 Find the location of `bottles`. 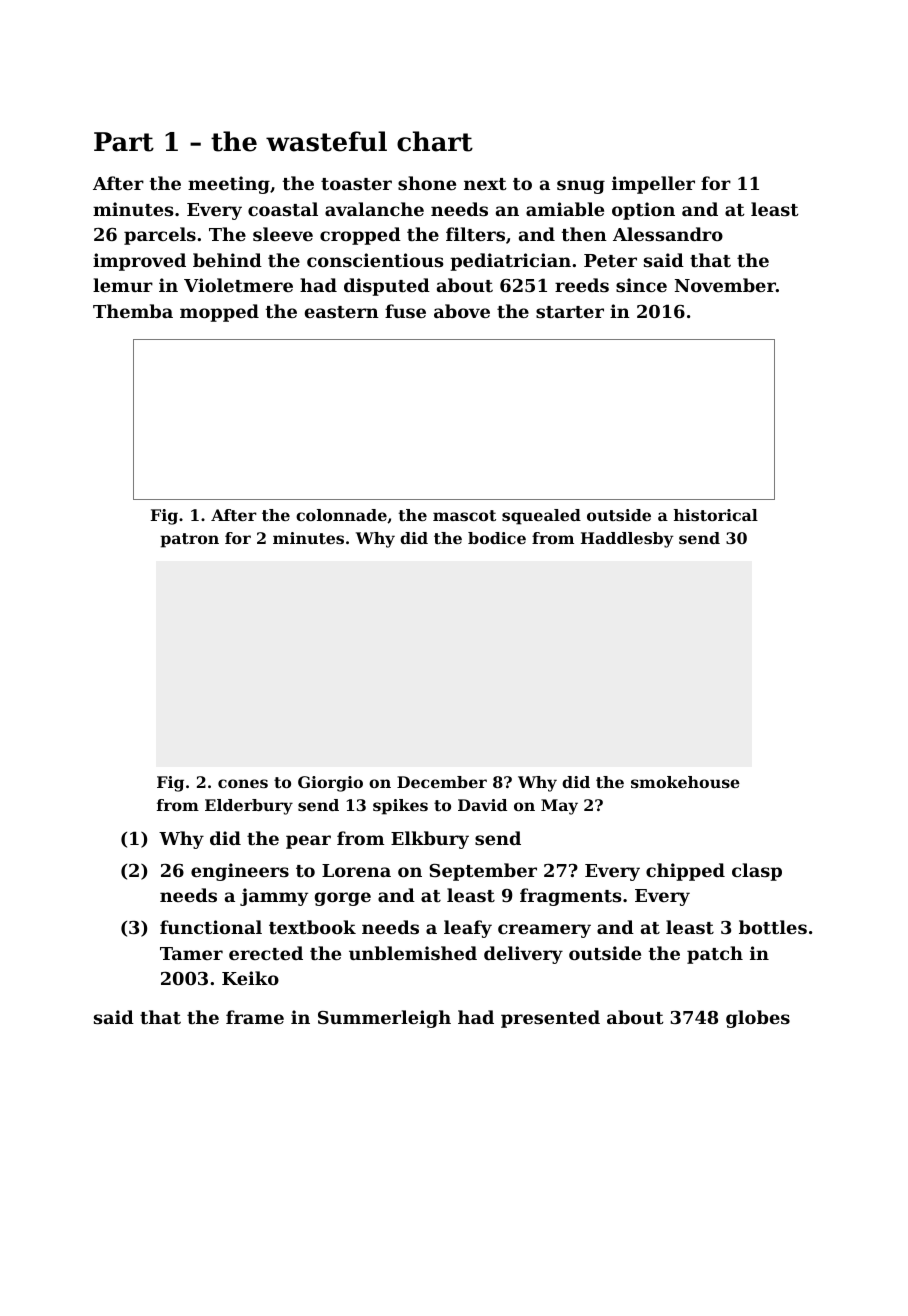

bottles is located at coordinates (773, 927).
